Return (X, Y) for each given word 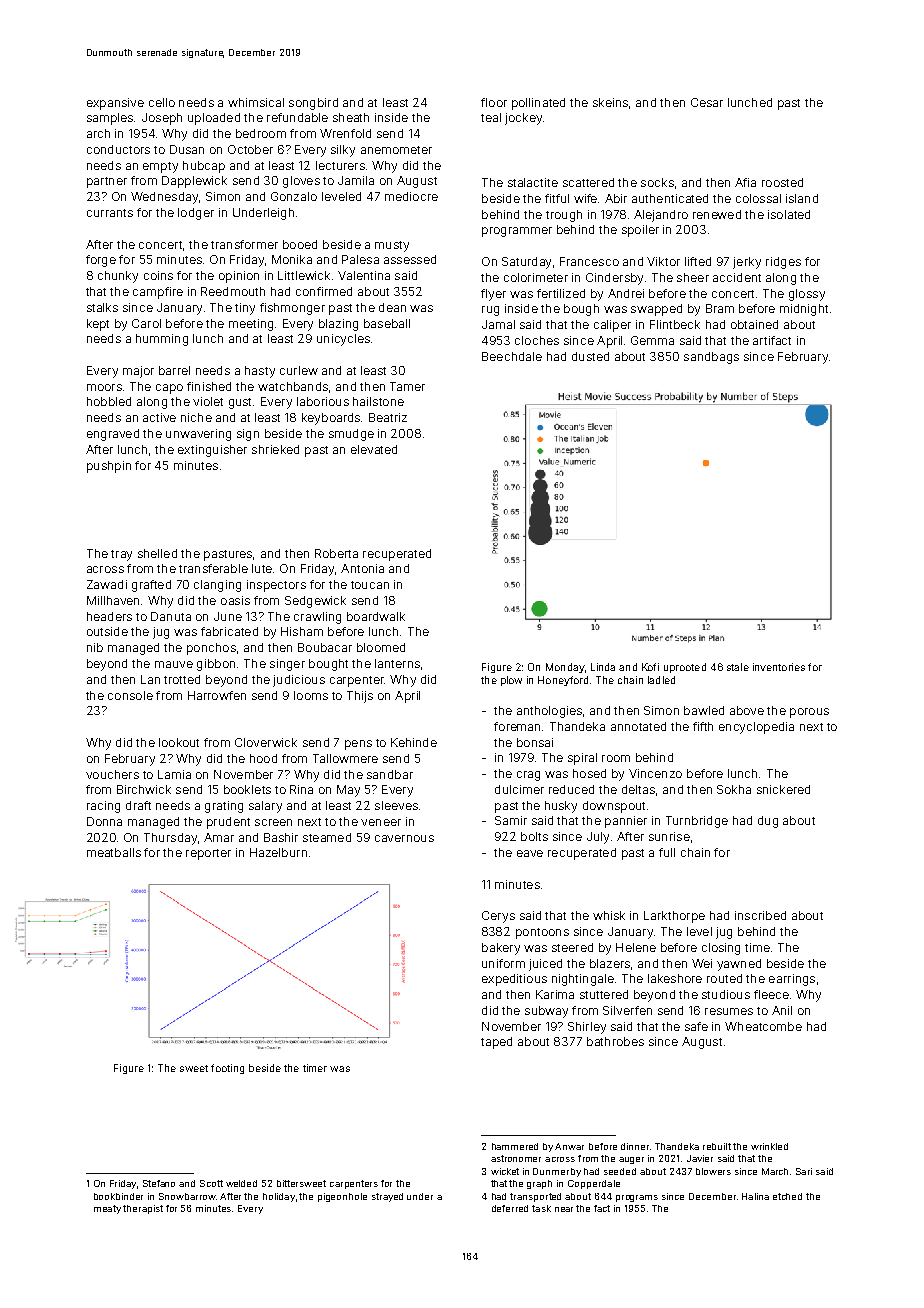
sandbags (711, 358)
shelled (157, 553)
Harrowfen (217, 695)
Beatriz (388, 417)
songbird (313, 104)
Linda (603, 667)
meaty (107, 1209)
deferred (510, 1208)
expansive (115, 104)
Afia (745, 182)
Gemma (652, 340)
